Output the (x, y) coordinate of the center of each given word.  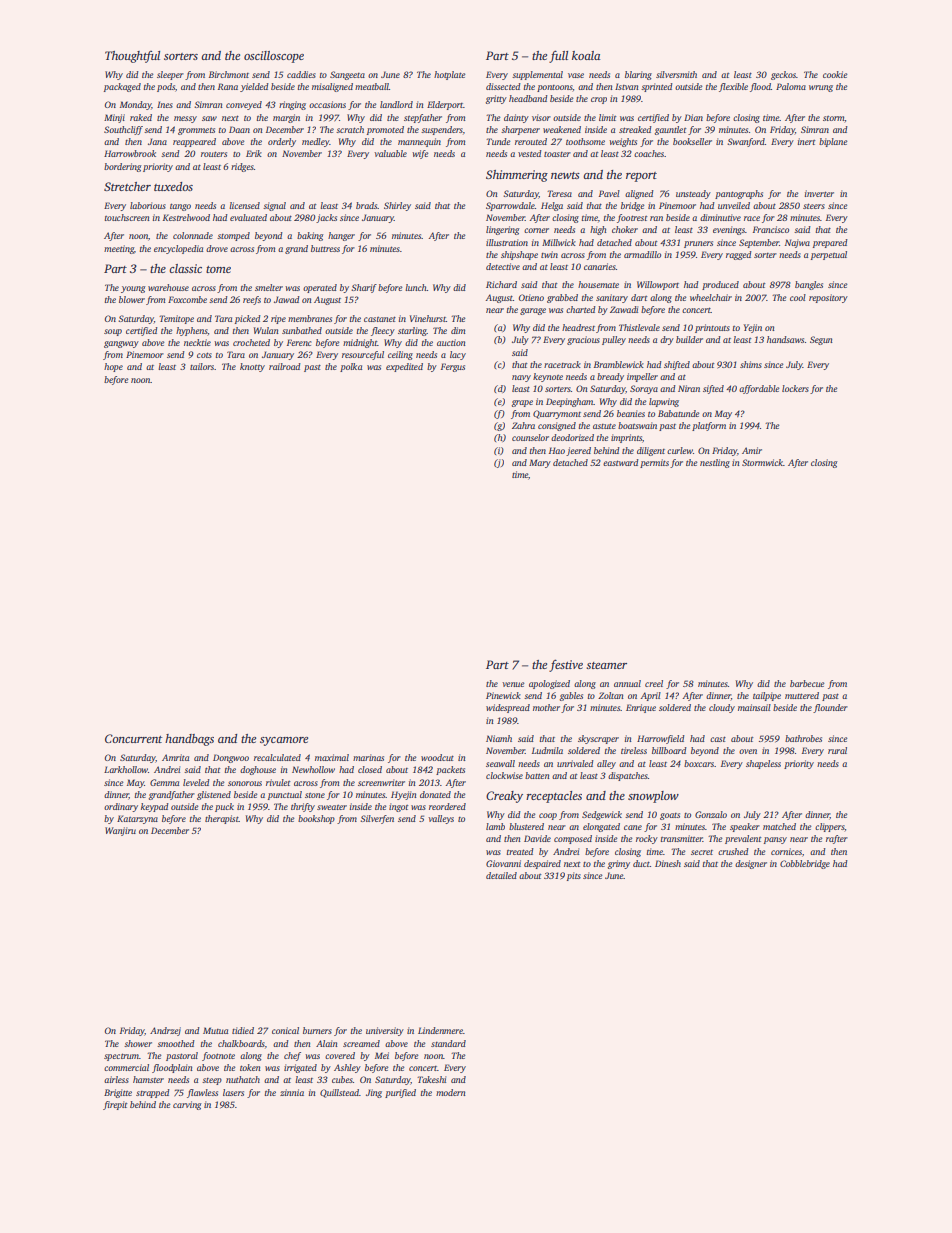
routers (214, 154)
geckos (783, 75)
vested (530, 153)
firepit (115, 1105)
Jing (374, 1093)
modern (451, 1092)
